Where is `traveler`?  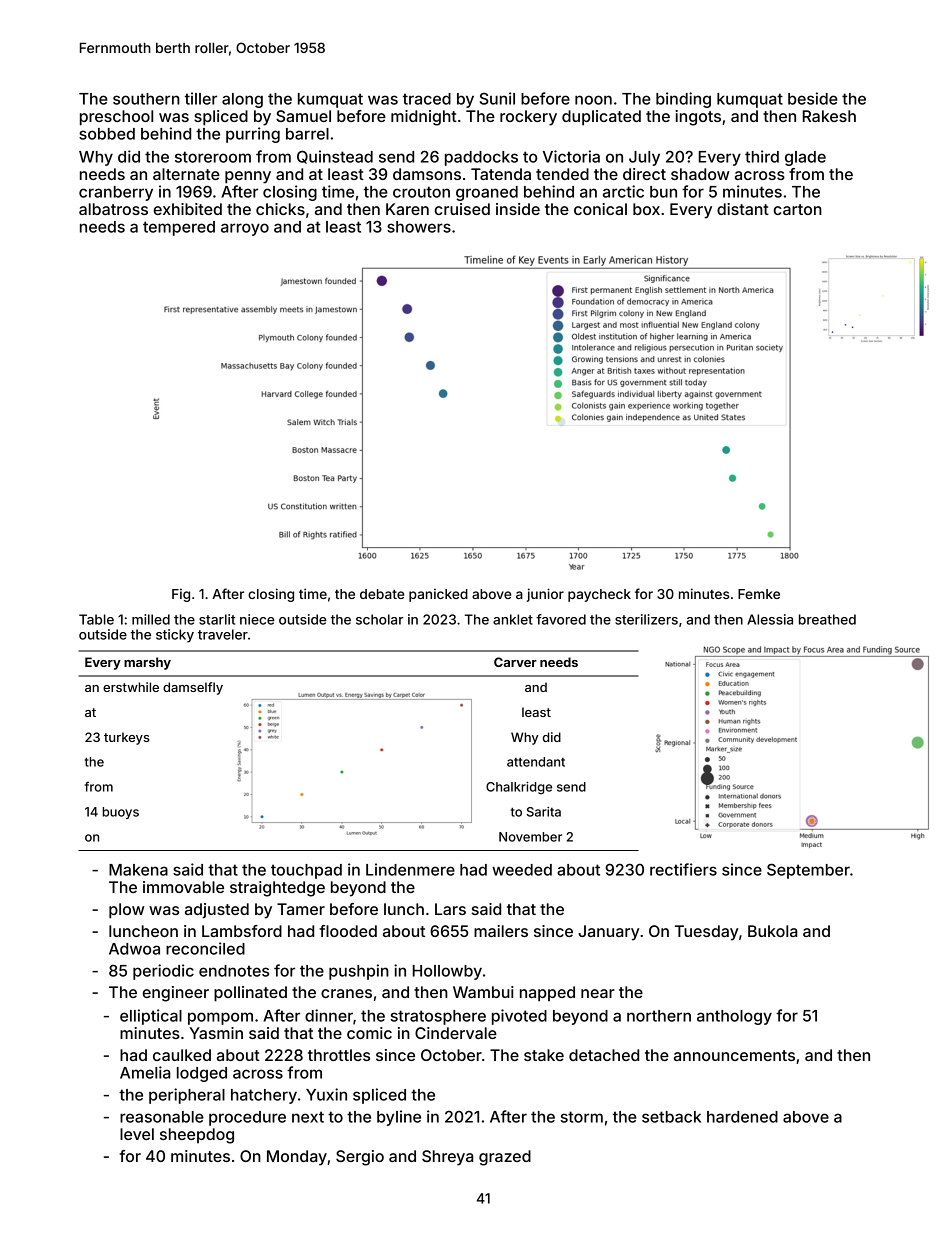
traveler is located at coordinates (223, 634).
